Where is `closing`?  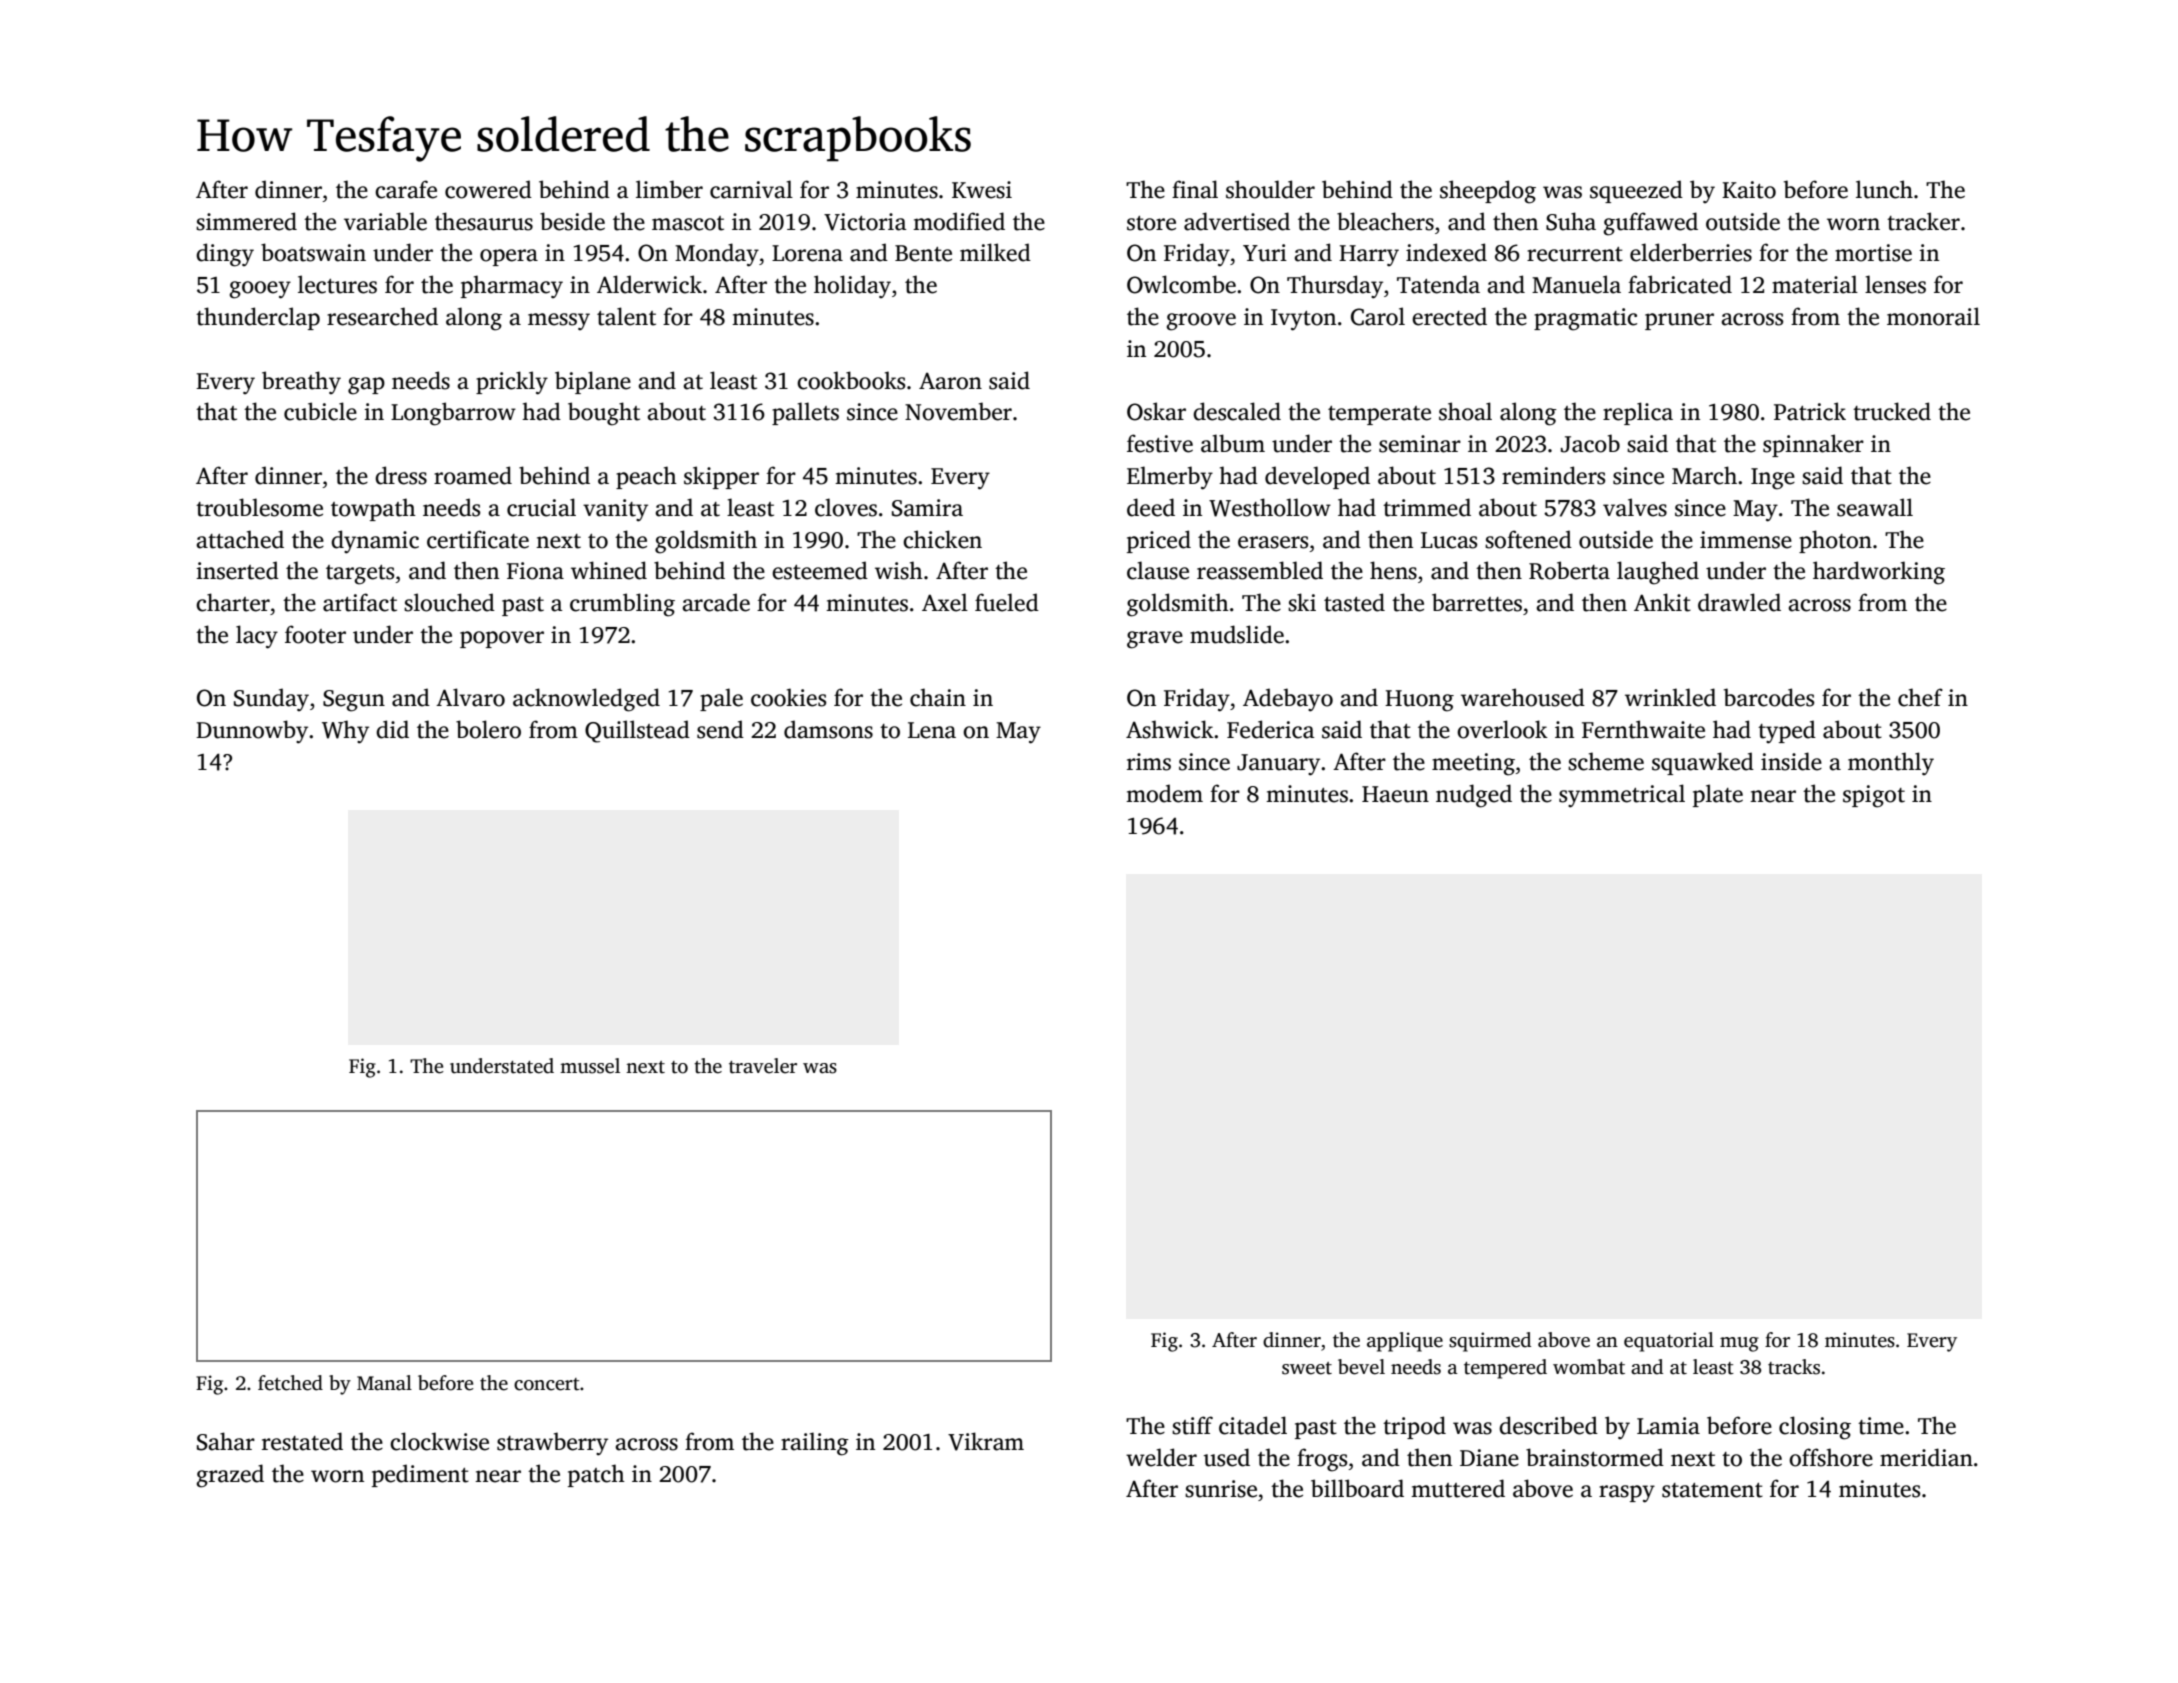 closing is located at coordinates (1815, 1428).
